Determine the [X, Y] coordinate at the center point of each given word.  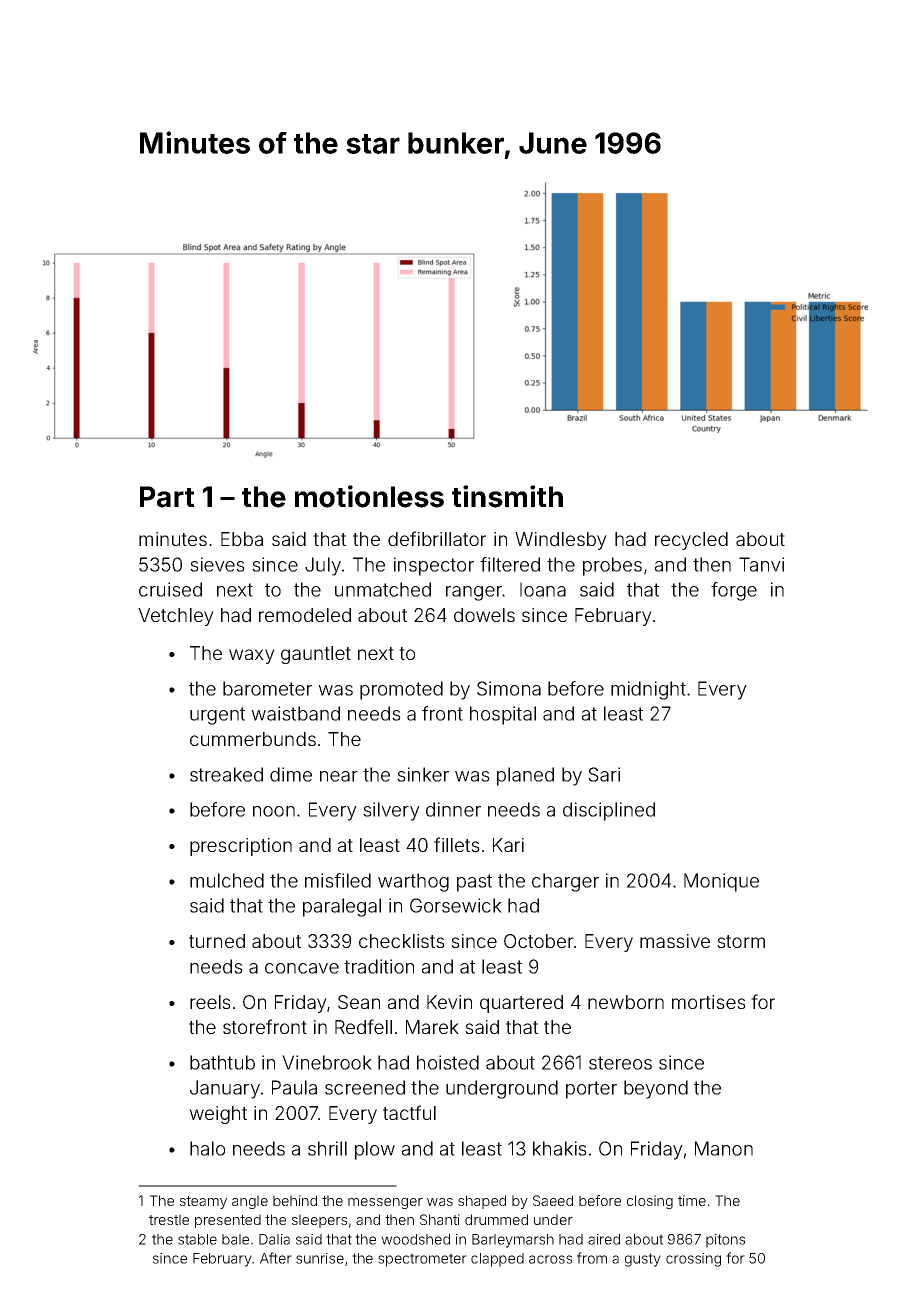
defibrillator [437, 538]
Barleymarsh [513, 1241]
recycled [691, 541]
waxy [252, 656]
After [276, 1258]
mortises [709, 1002]
